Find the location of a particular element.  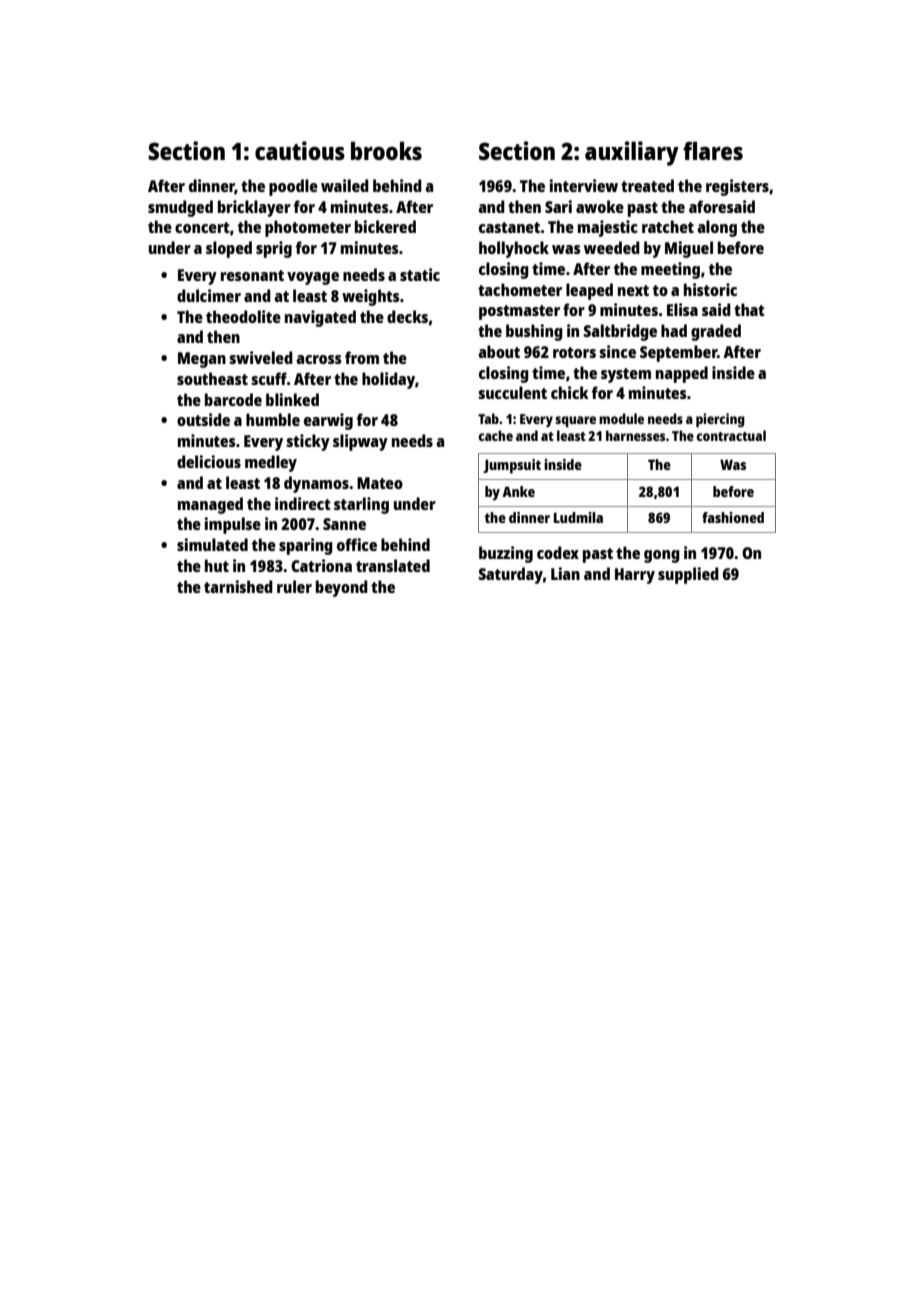

Saturday is located at coordinates (511, 575).
